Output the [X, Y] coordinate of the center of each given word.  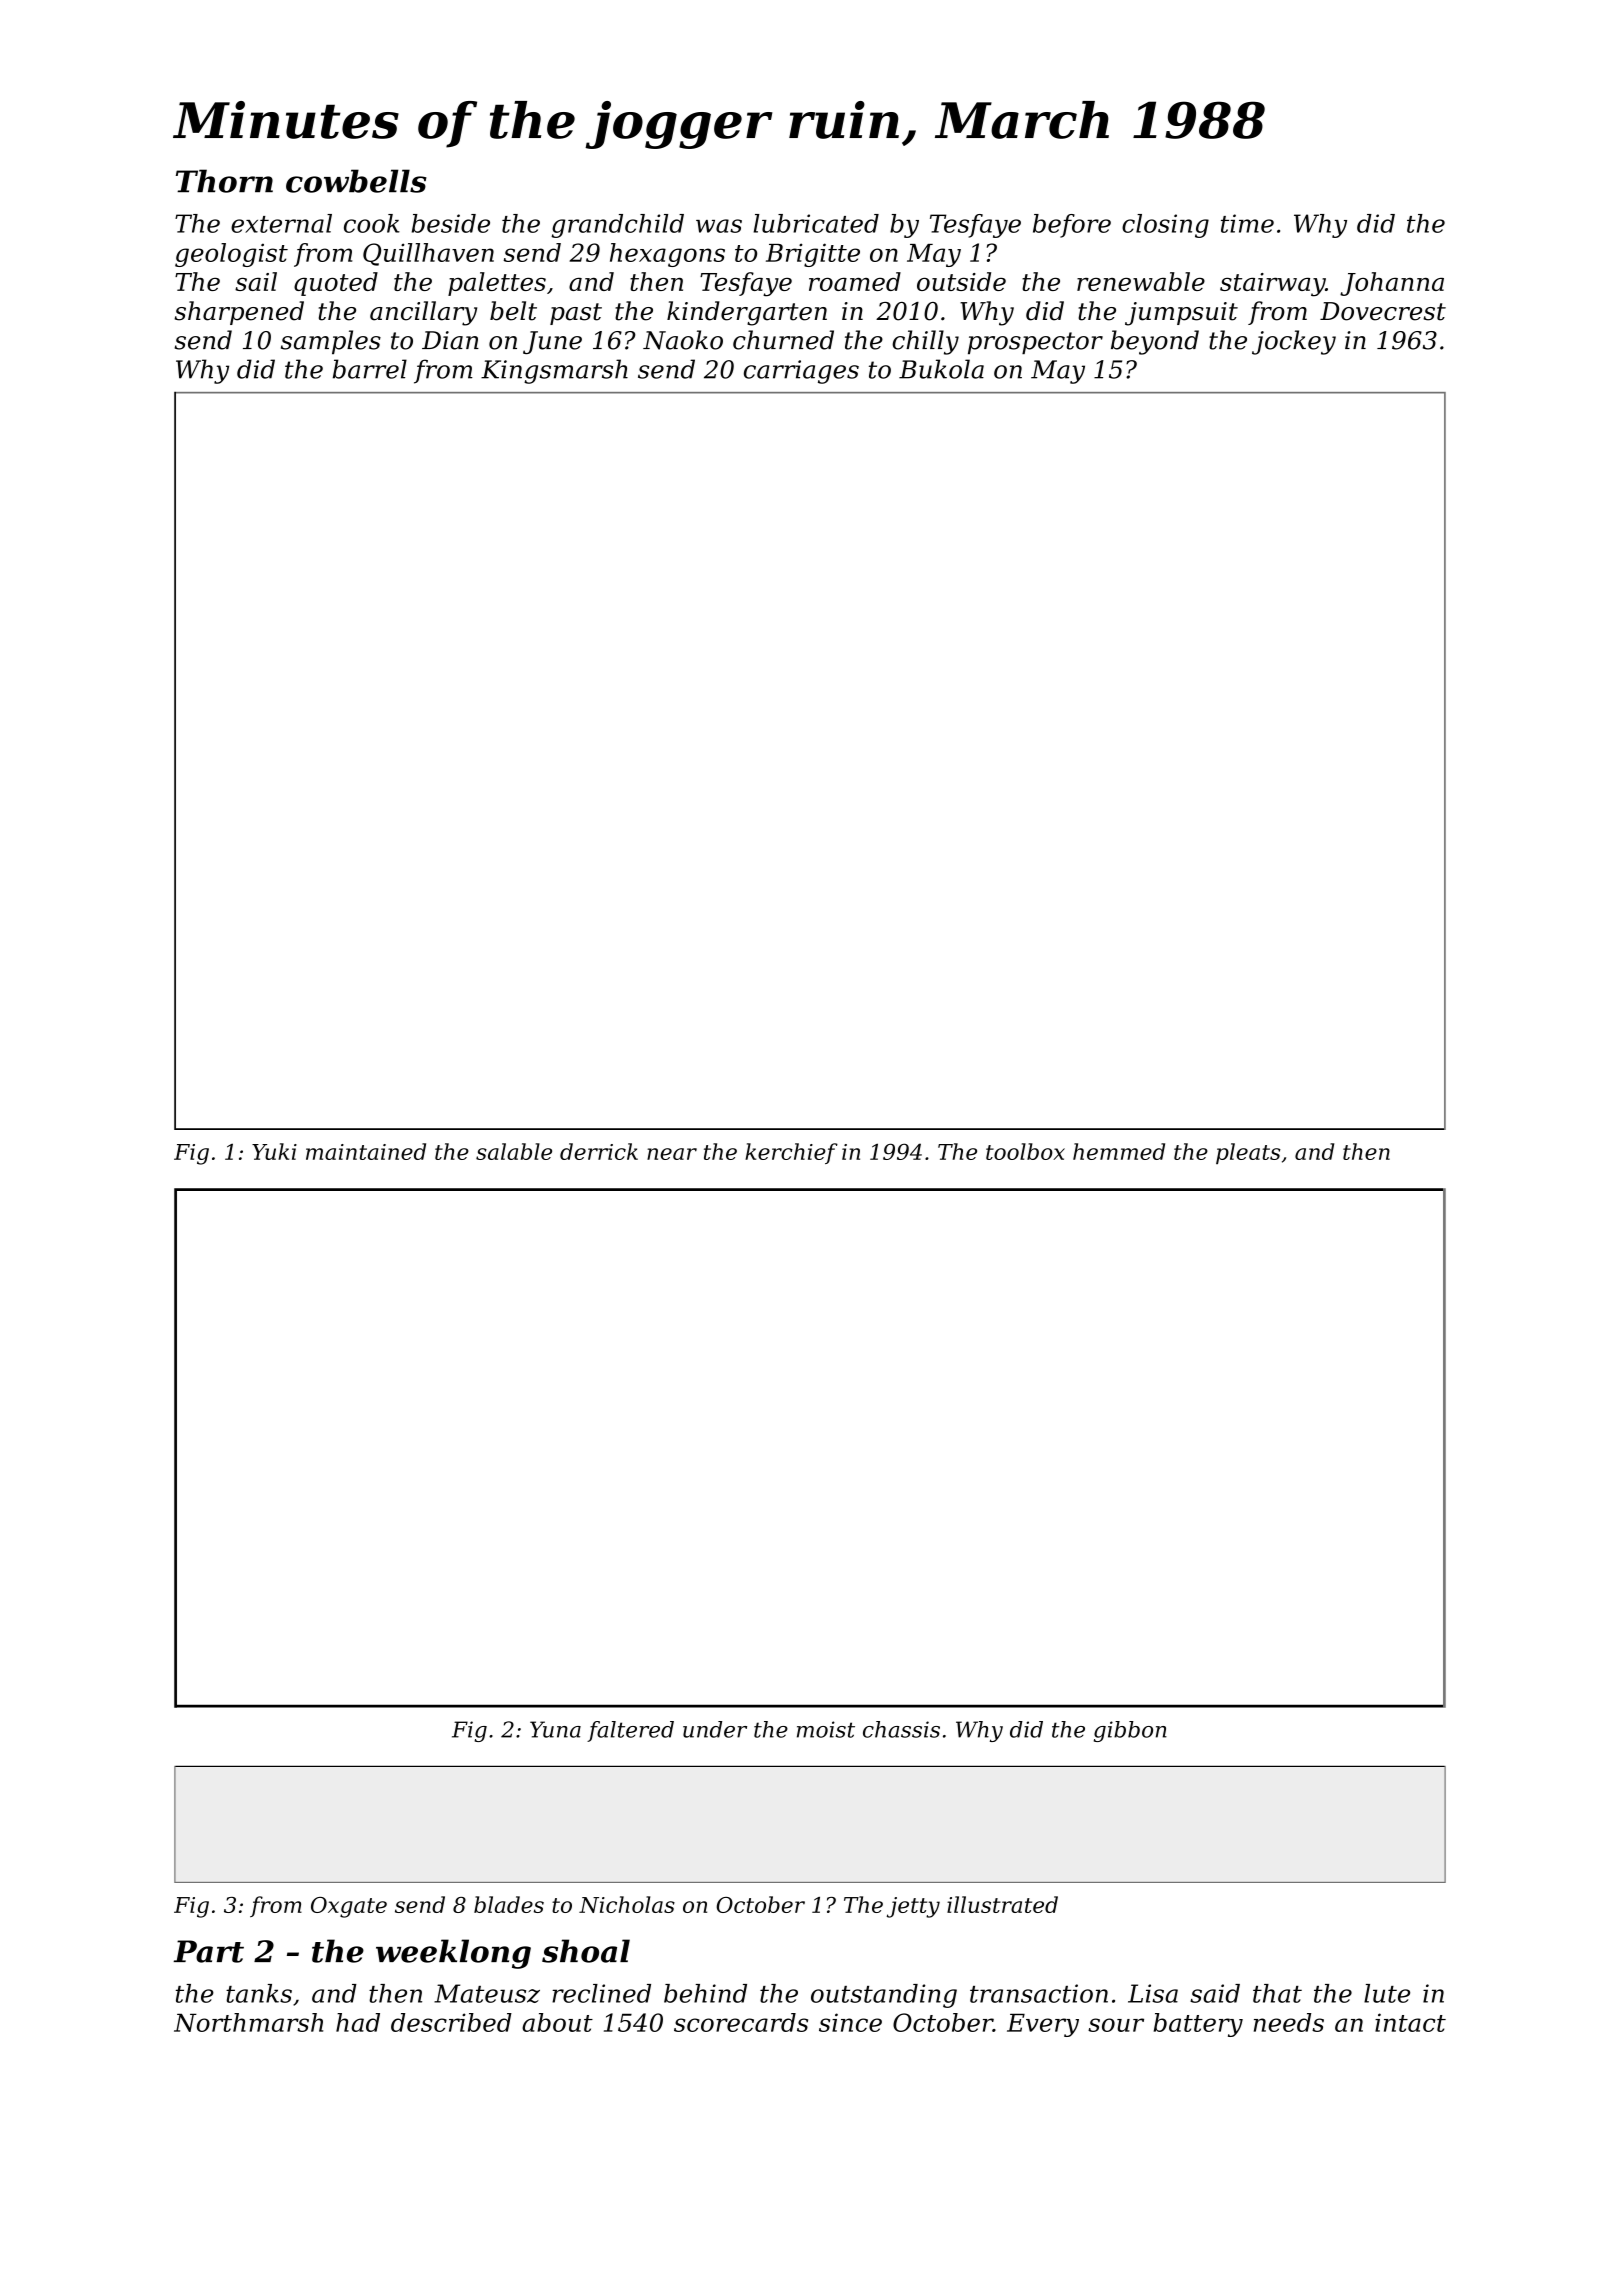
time [1247, 223]
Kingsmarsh [554, 371]
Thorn [224, 181]
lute [1387, 1993]
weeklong [453, 1954]
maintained [366, 1151]
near [672, 1154]
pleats [1248, 1153]
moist [826, 1729]
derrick [599, 1151]
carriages [801, 372]
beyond [1155, 342]
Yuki [274, 1151]
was [719, 226]
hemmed [1119, 1151]
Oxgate [349, 1907]
